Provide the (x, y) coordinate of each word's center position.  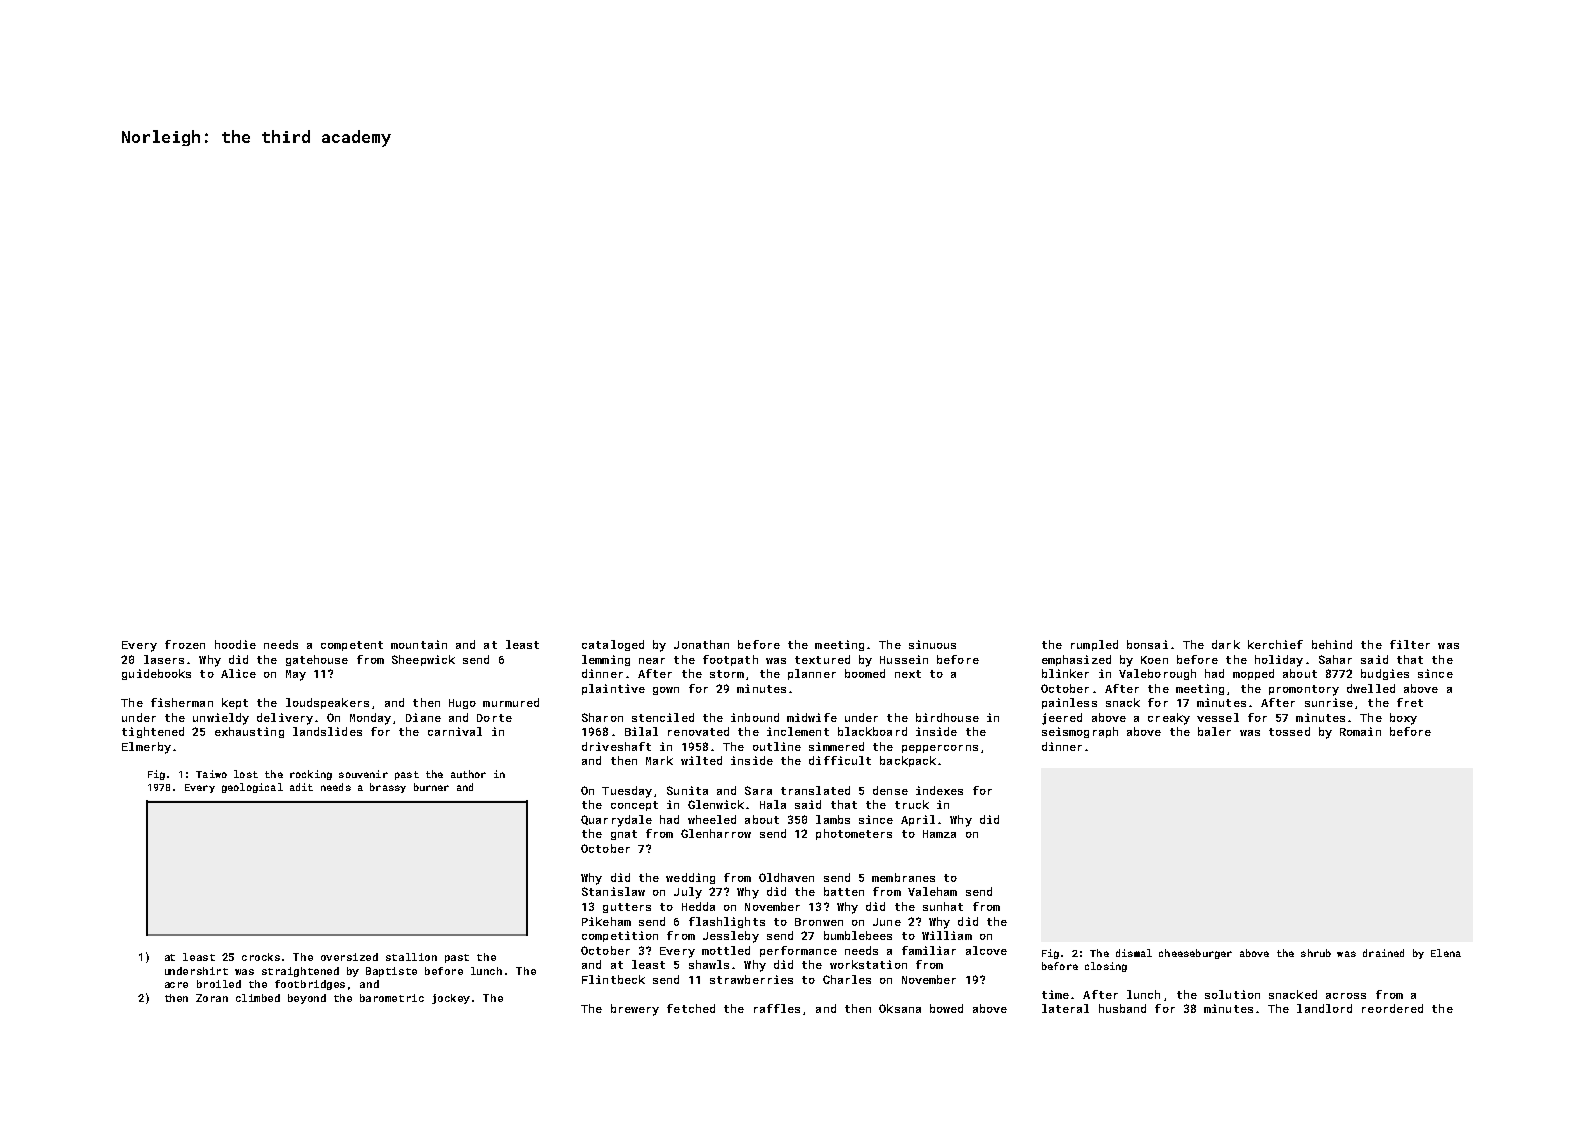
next (908, 674)
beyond (307, 999)
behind (1332, 644)
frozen (185, 644)
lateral (1065, 1008)
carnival (455, 731)
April (918, 820)
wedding (690, 878)
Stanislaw (613, 891)
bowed (946, 1008)
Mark (659, 760)
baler (1214, 731)
